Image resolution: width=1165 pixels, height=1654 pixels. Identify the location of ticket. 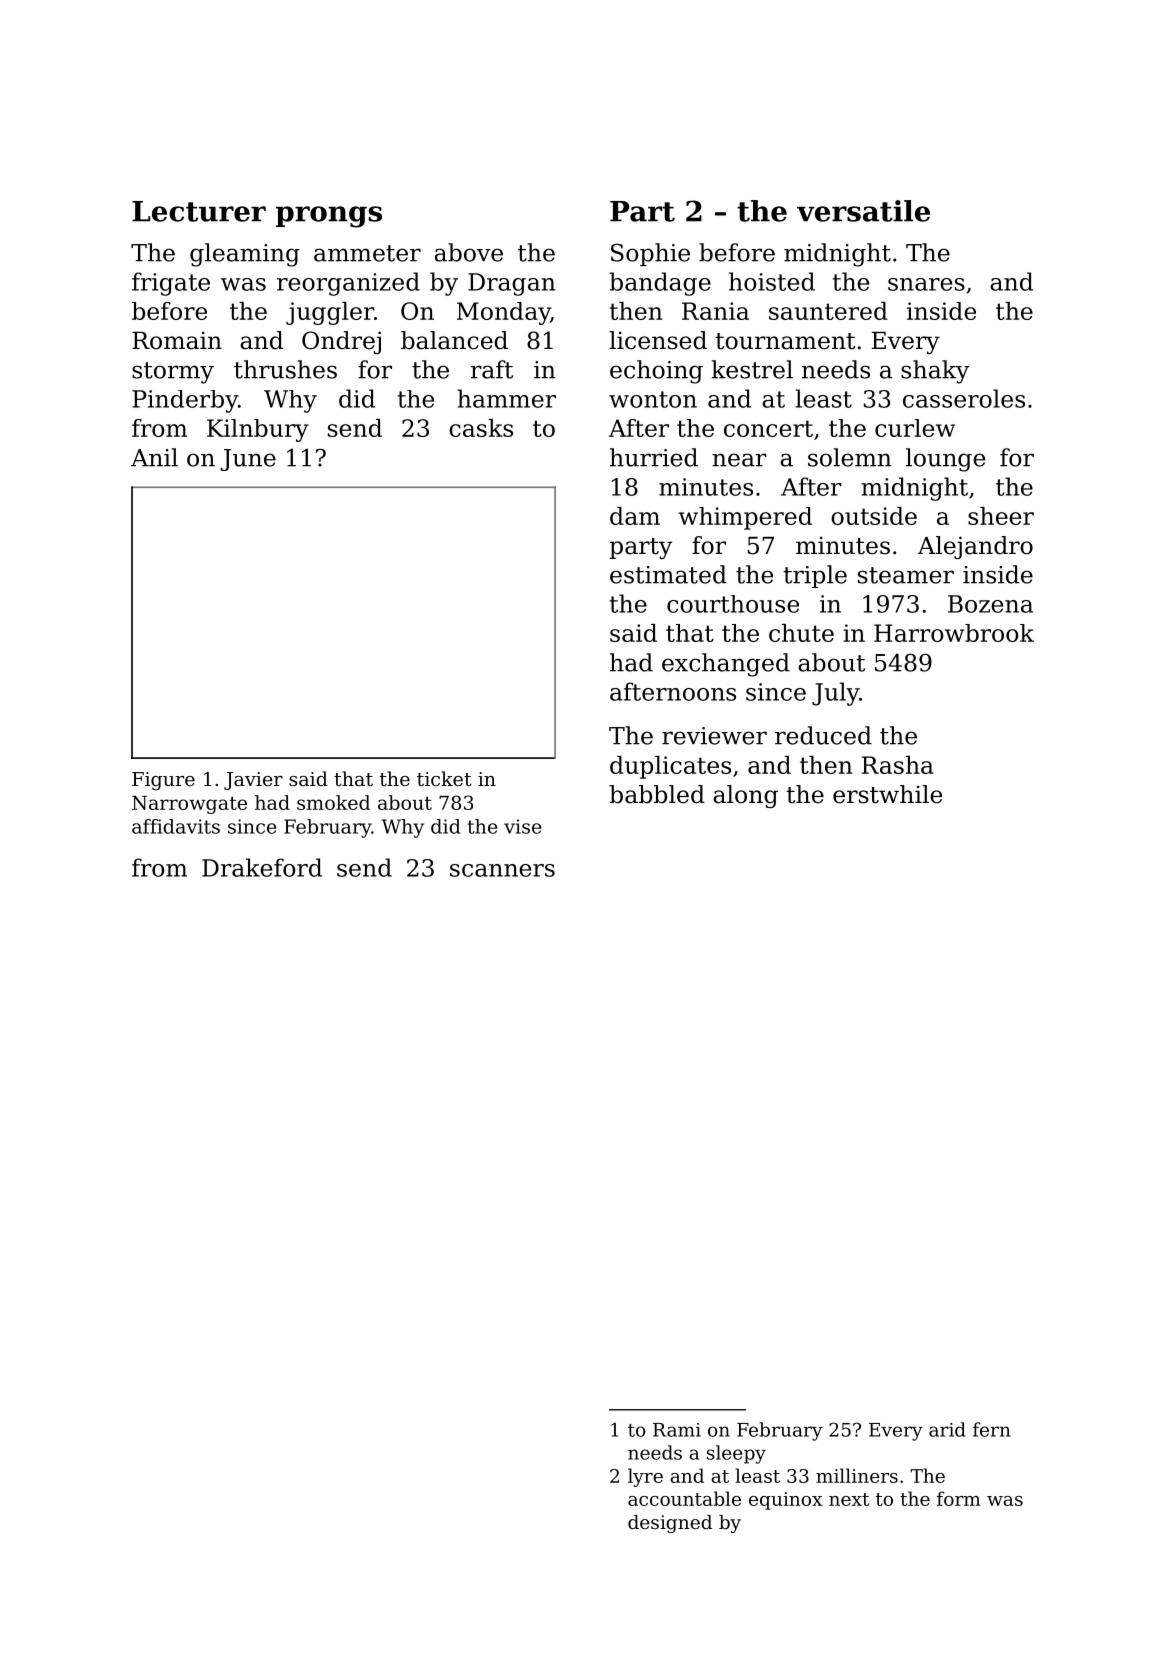
(444, 778).
